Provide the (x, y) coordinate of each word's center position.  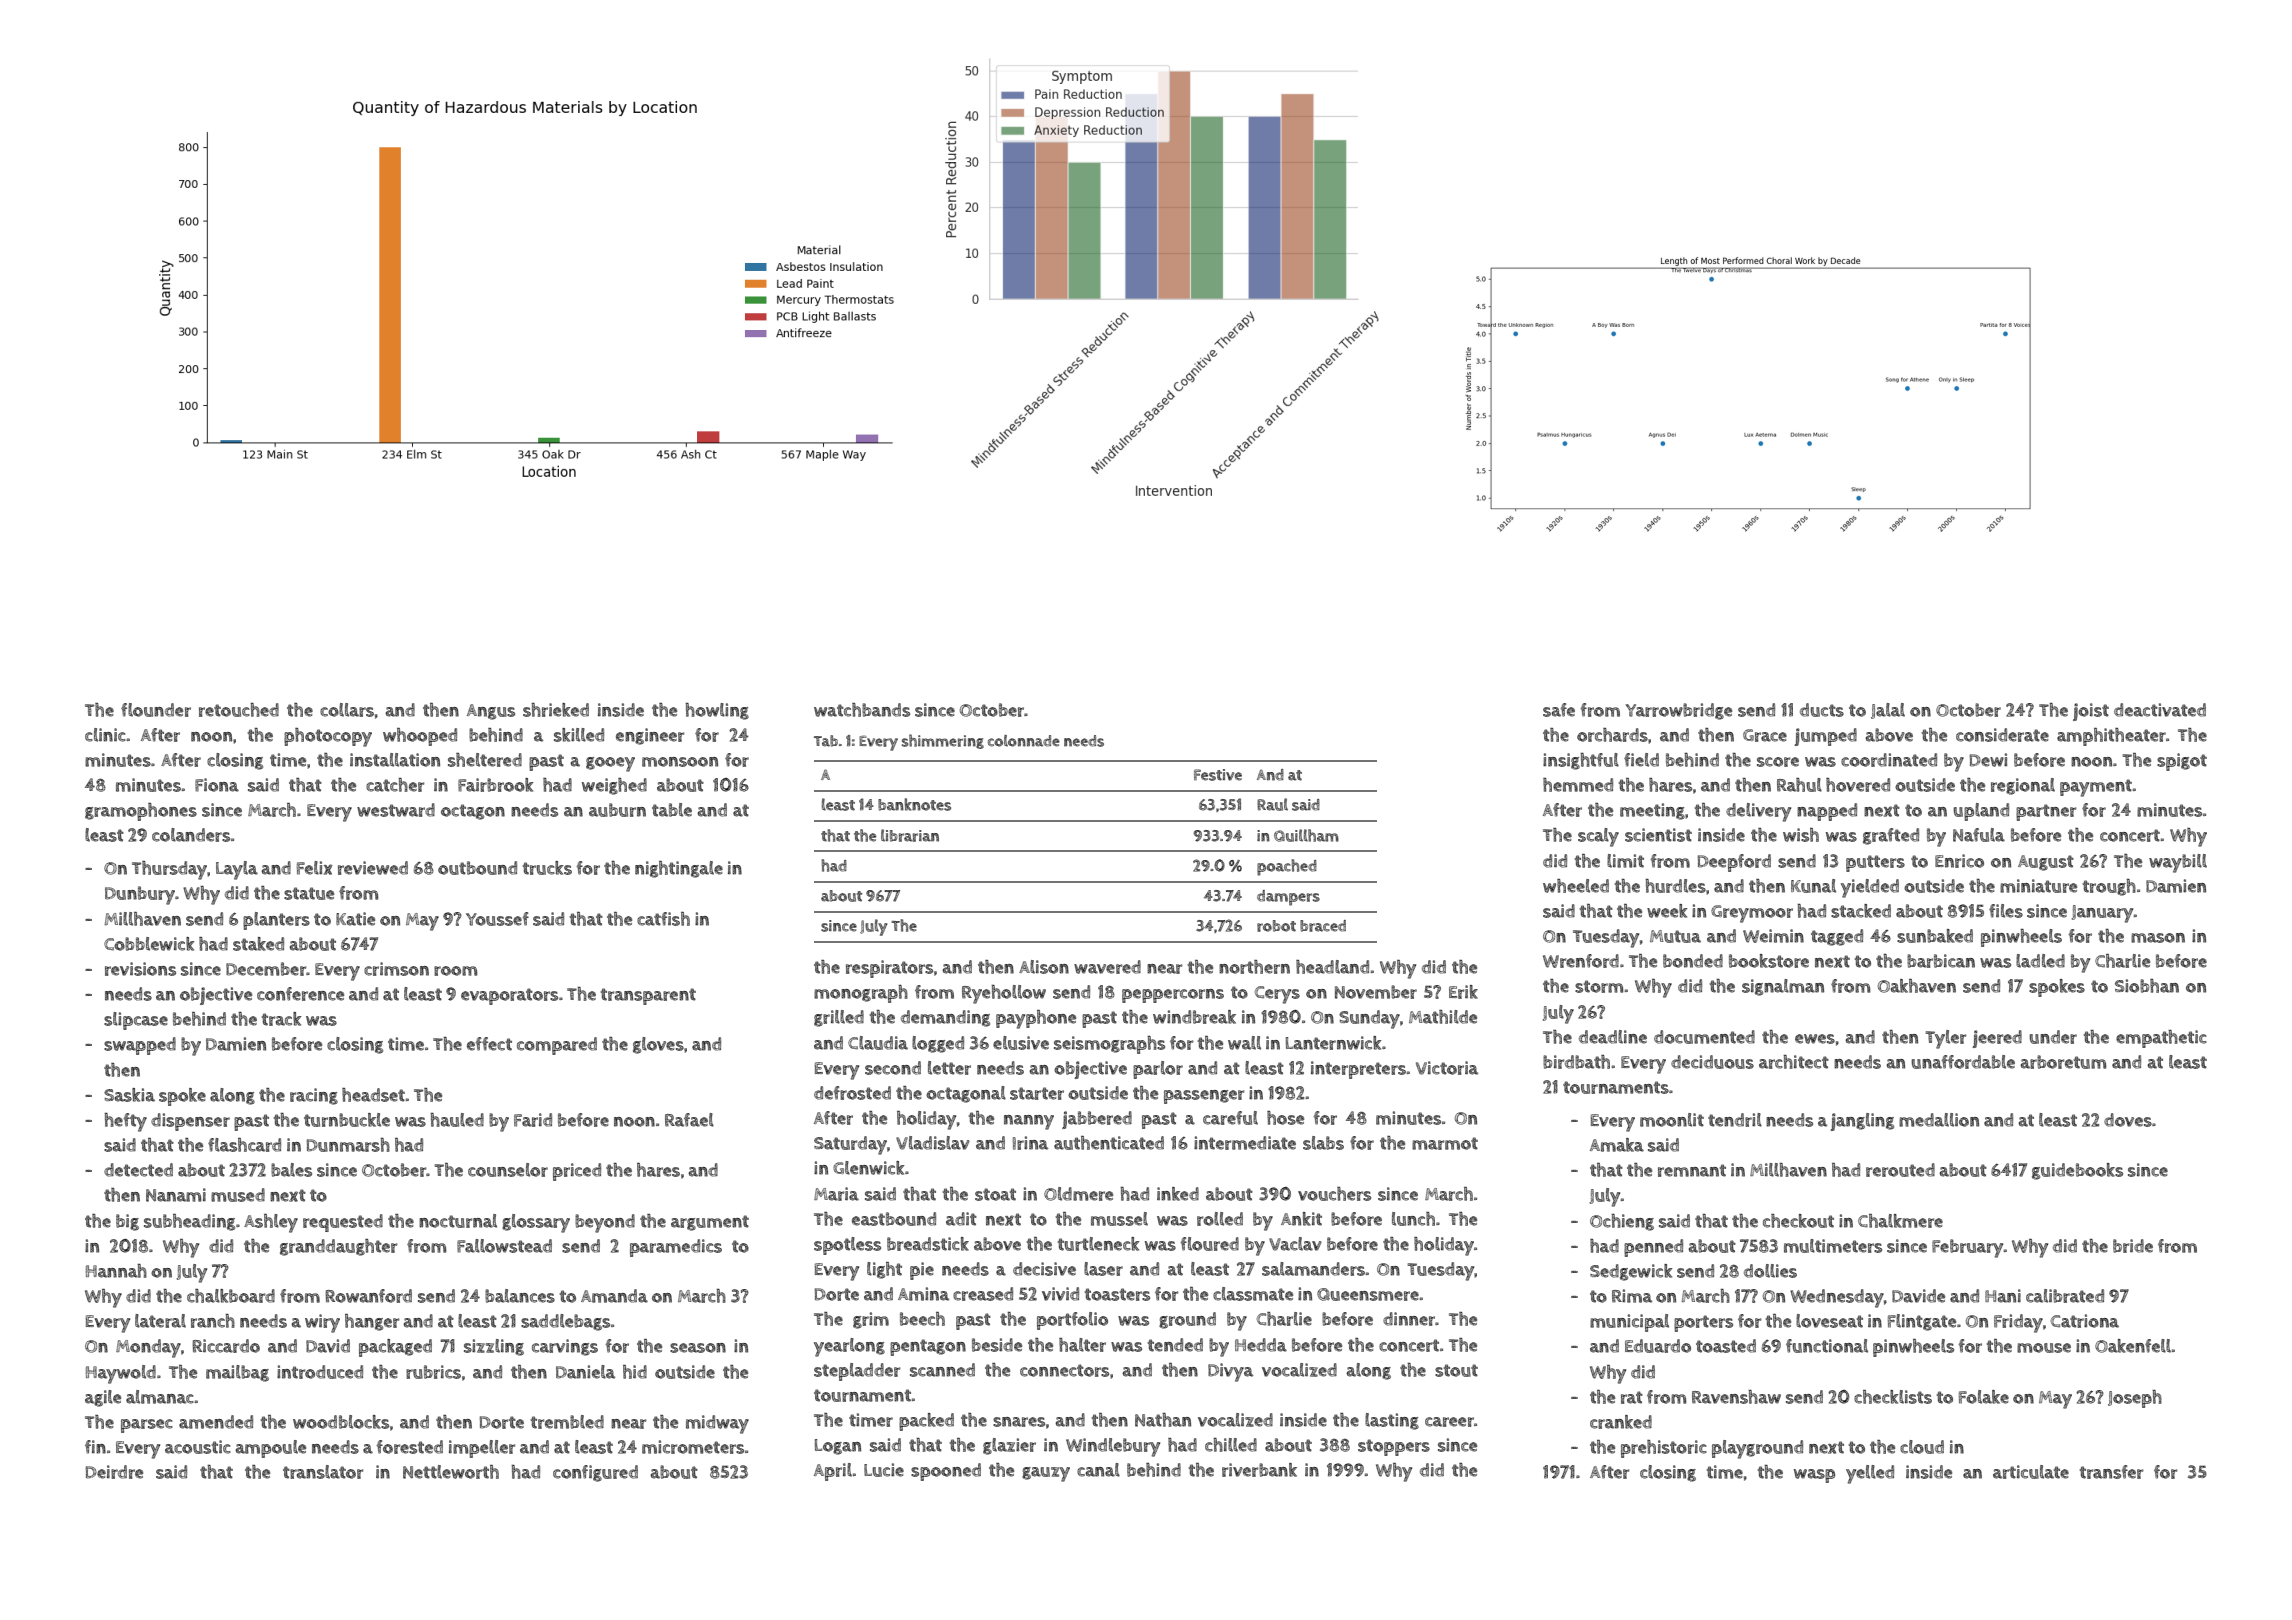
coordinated (1889, 760)
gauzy (1046, 1474)
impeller (482, 1449)
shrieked (556, 710)
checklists (1893, 1397)
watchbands (862, 710)
